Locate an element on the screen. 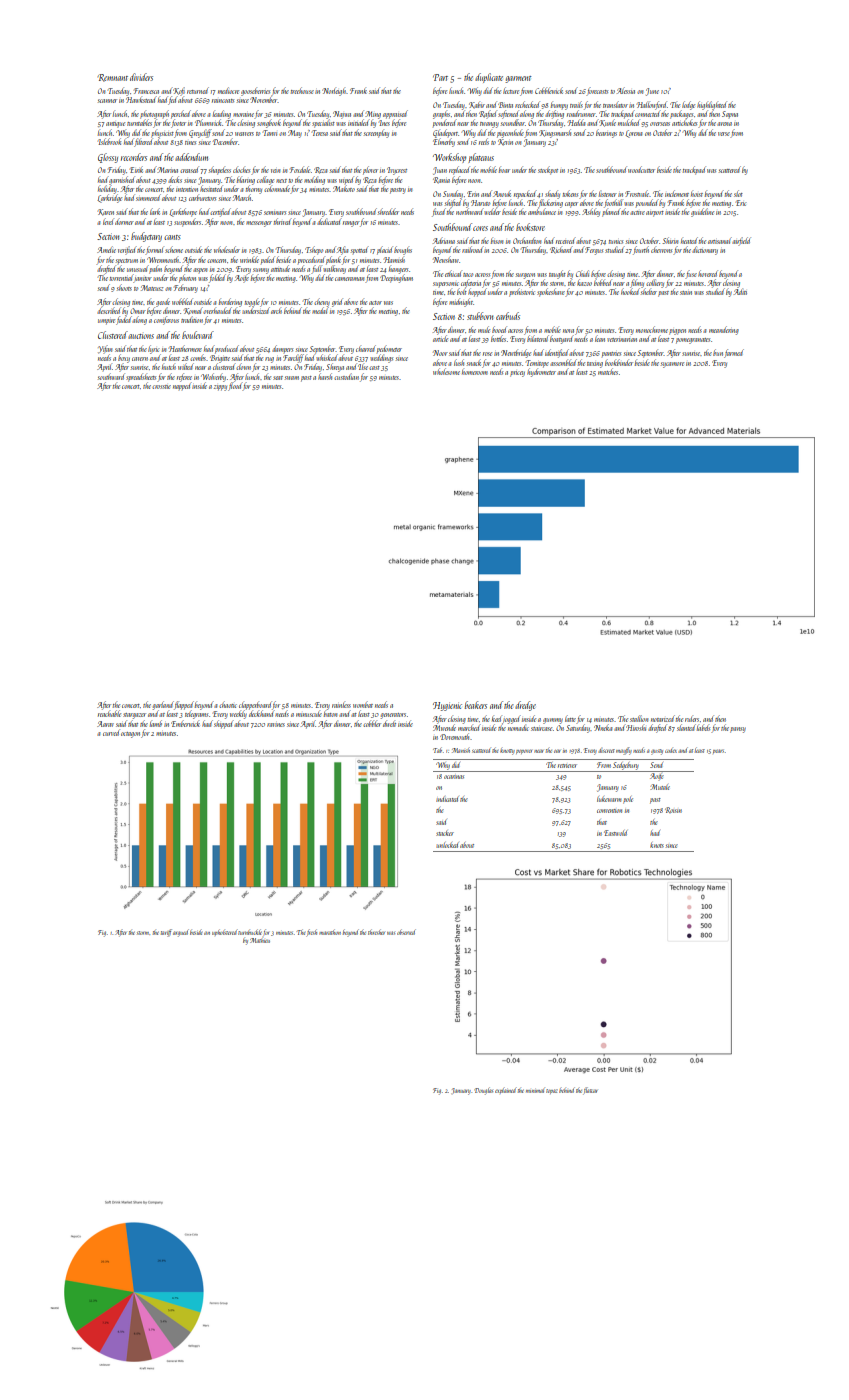 This screenshot has width=849, height=1400. flatcar is located at coordinates (591, 1090).
